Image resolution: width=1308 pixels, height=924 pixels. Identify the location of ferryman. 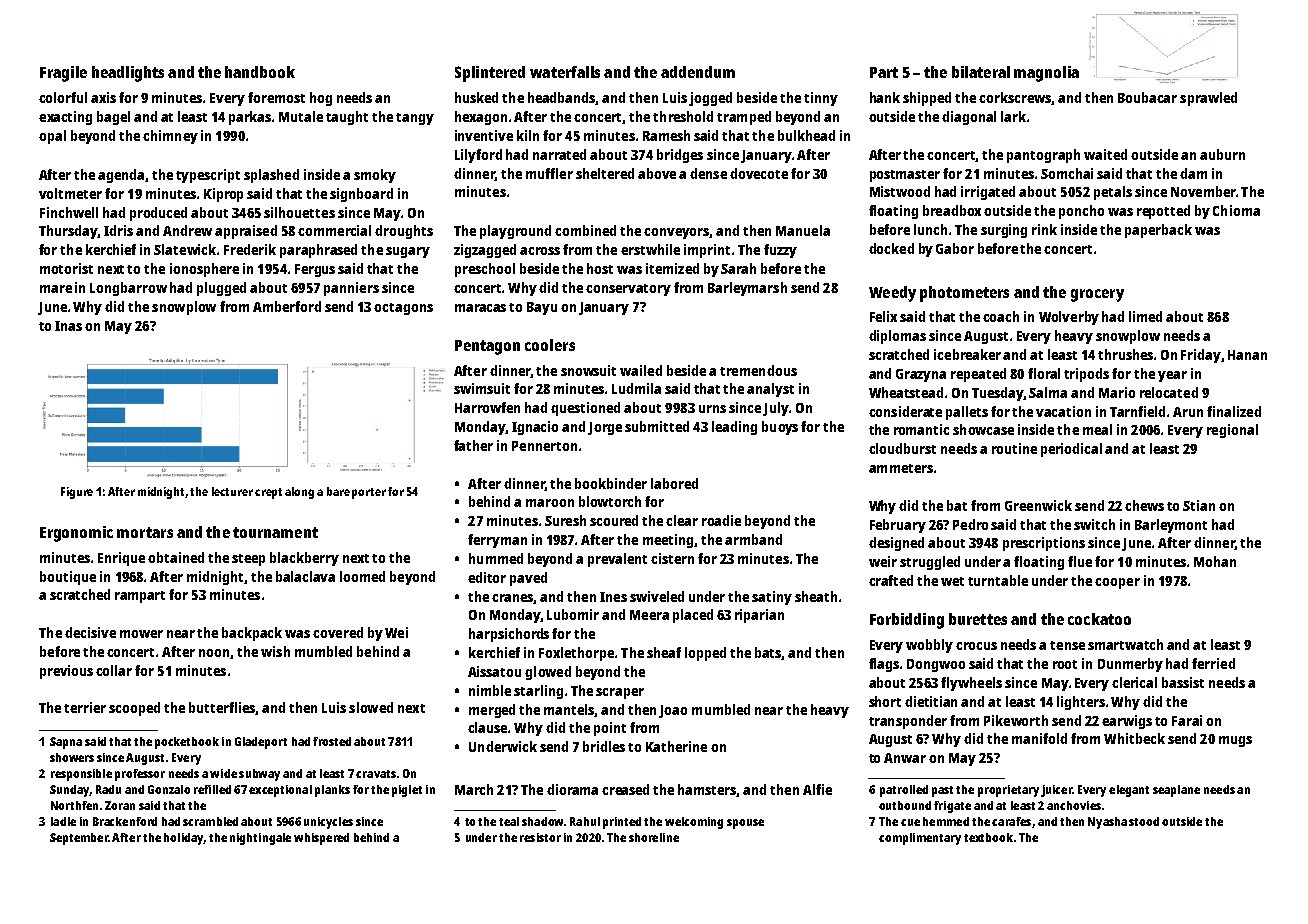
(497, 541).
